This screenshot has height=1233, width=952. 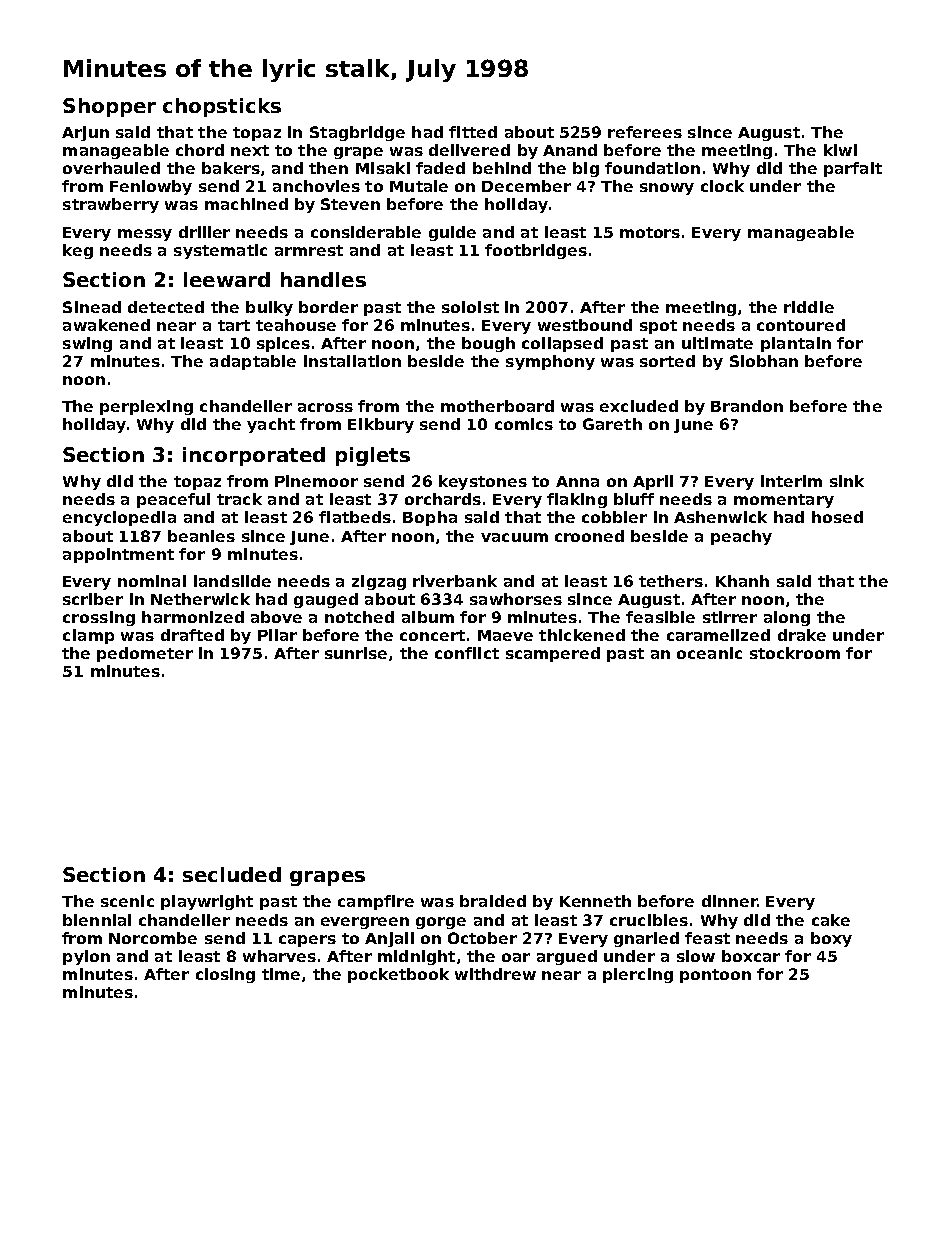 I want to click on border, so click(x=328, y=307).
